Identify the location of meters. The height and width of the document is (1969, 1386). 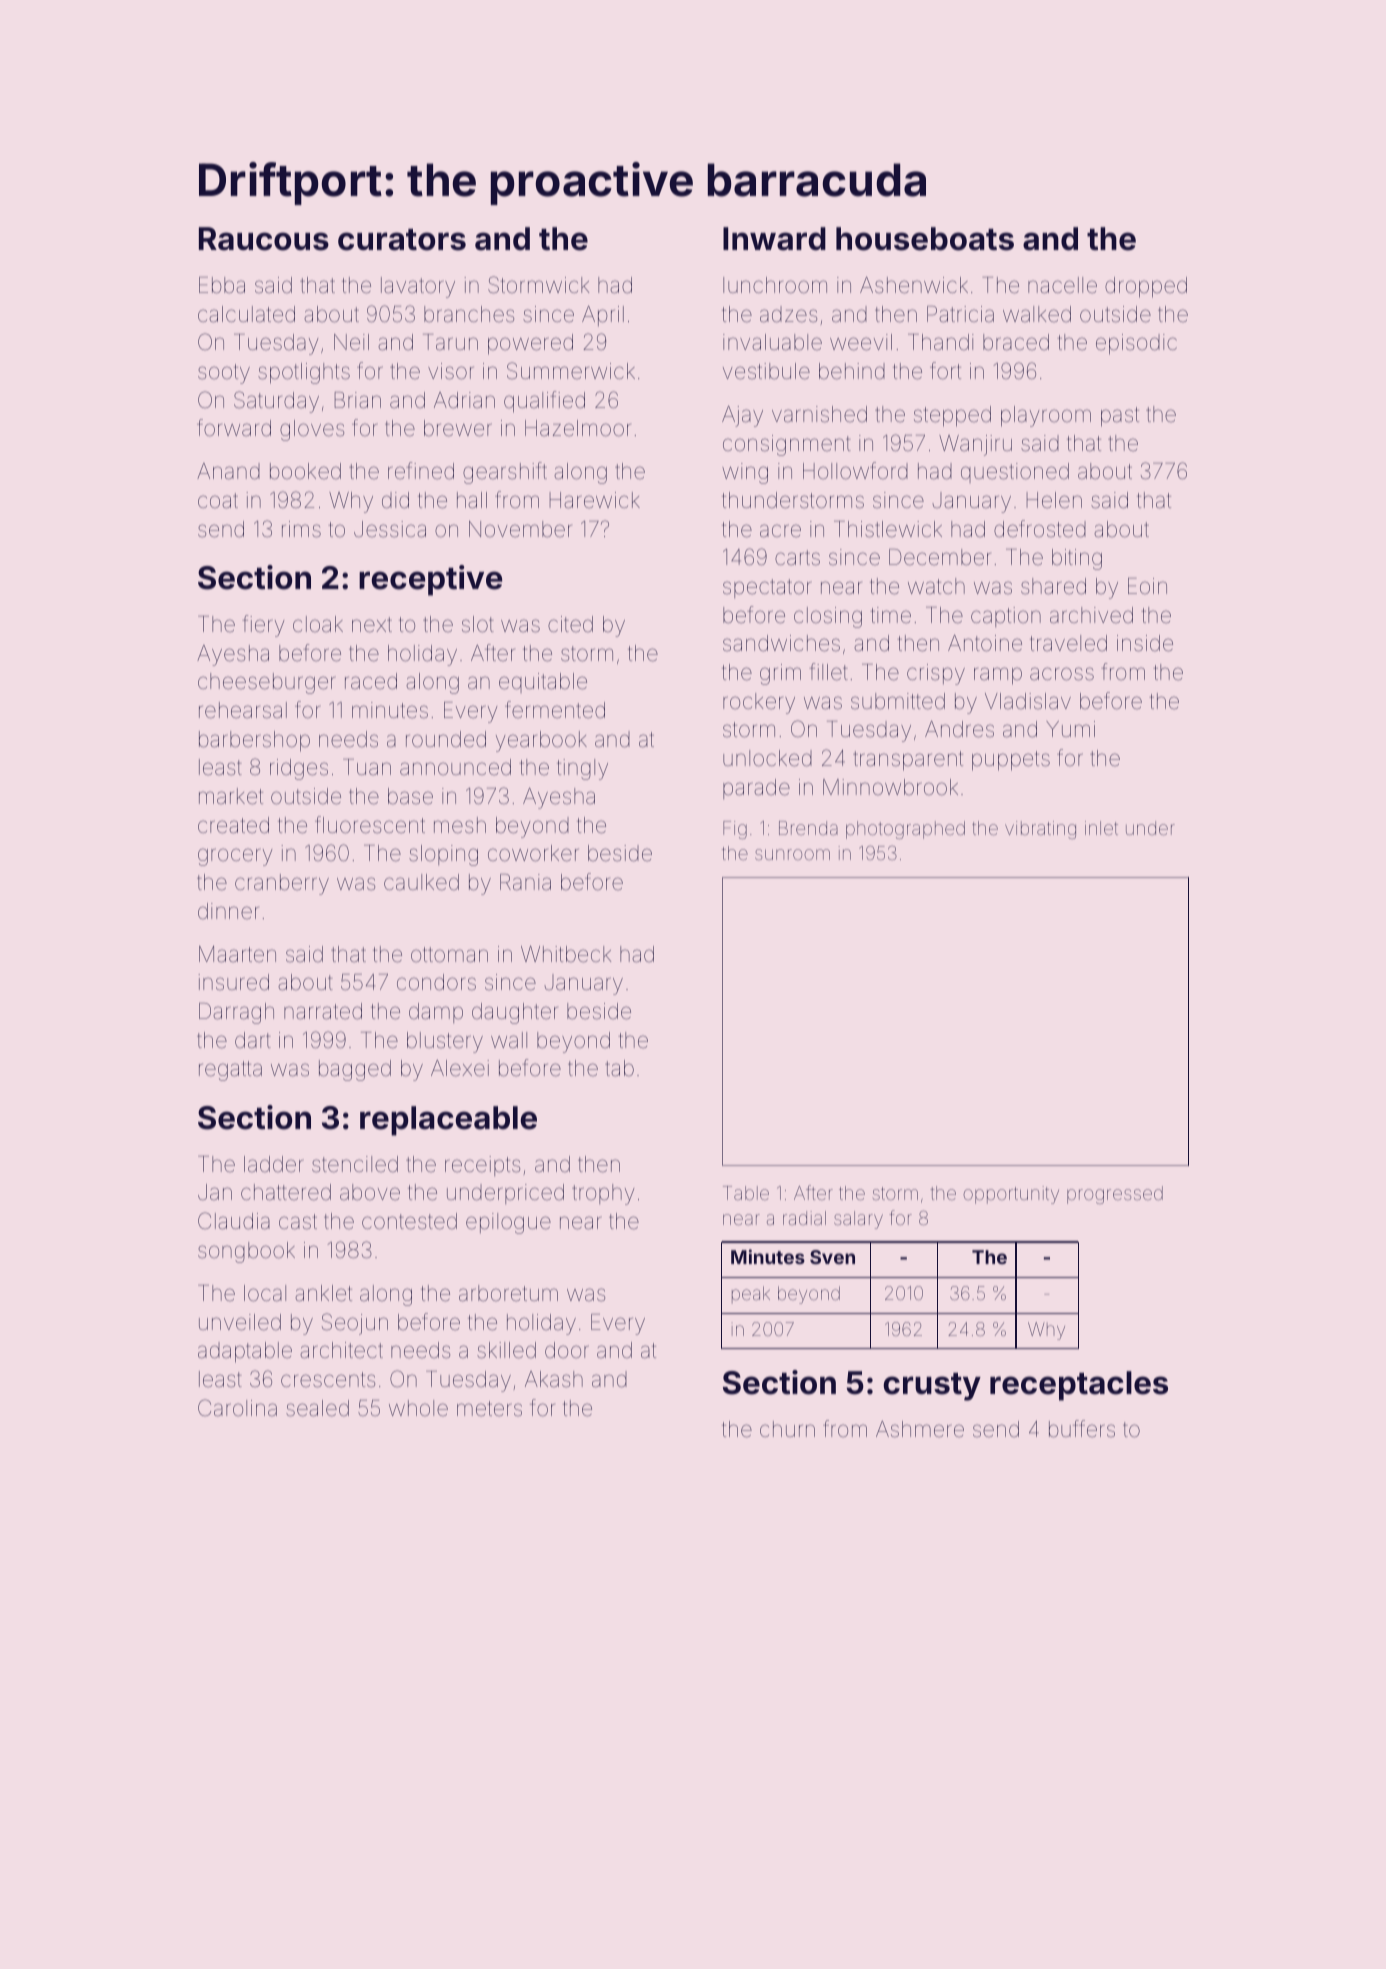
(489, 1409).
